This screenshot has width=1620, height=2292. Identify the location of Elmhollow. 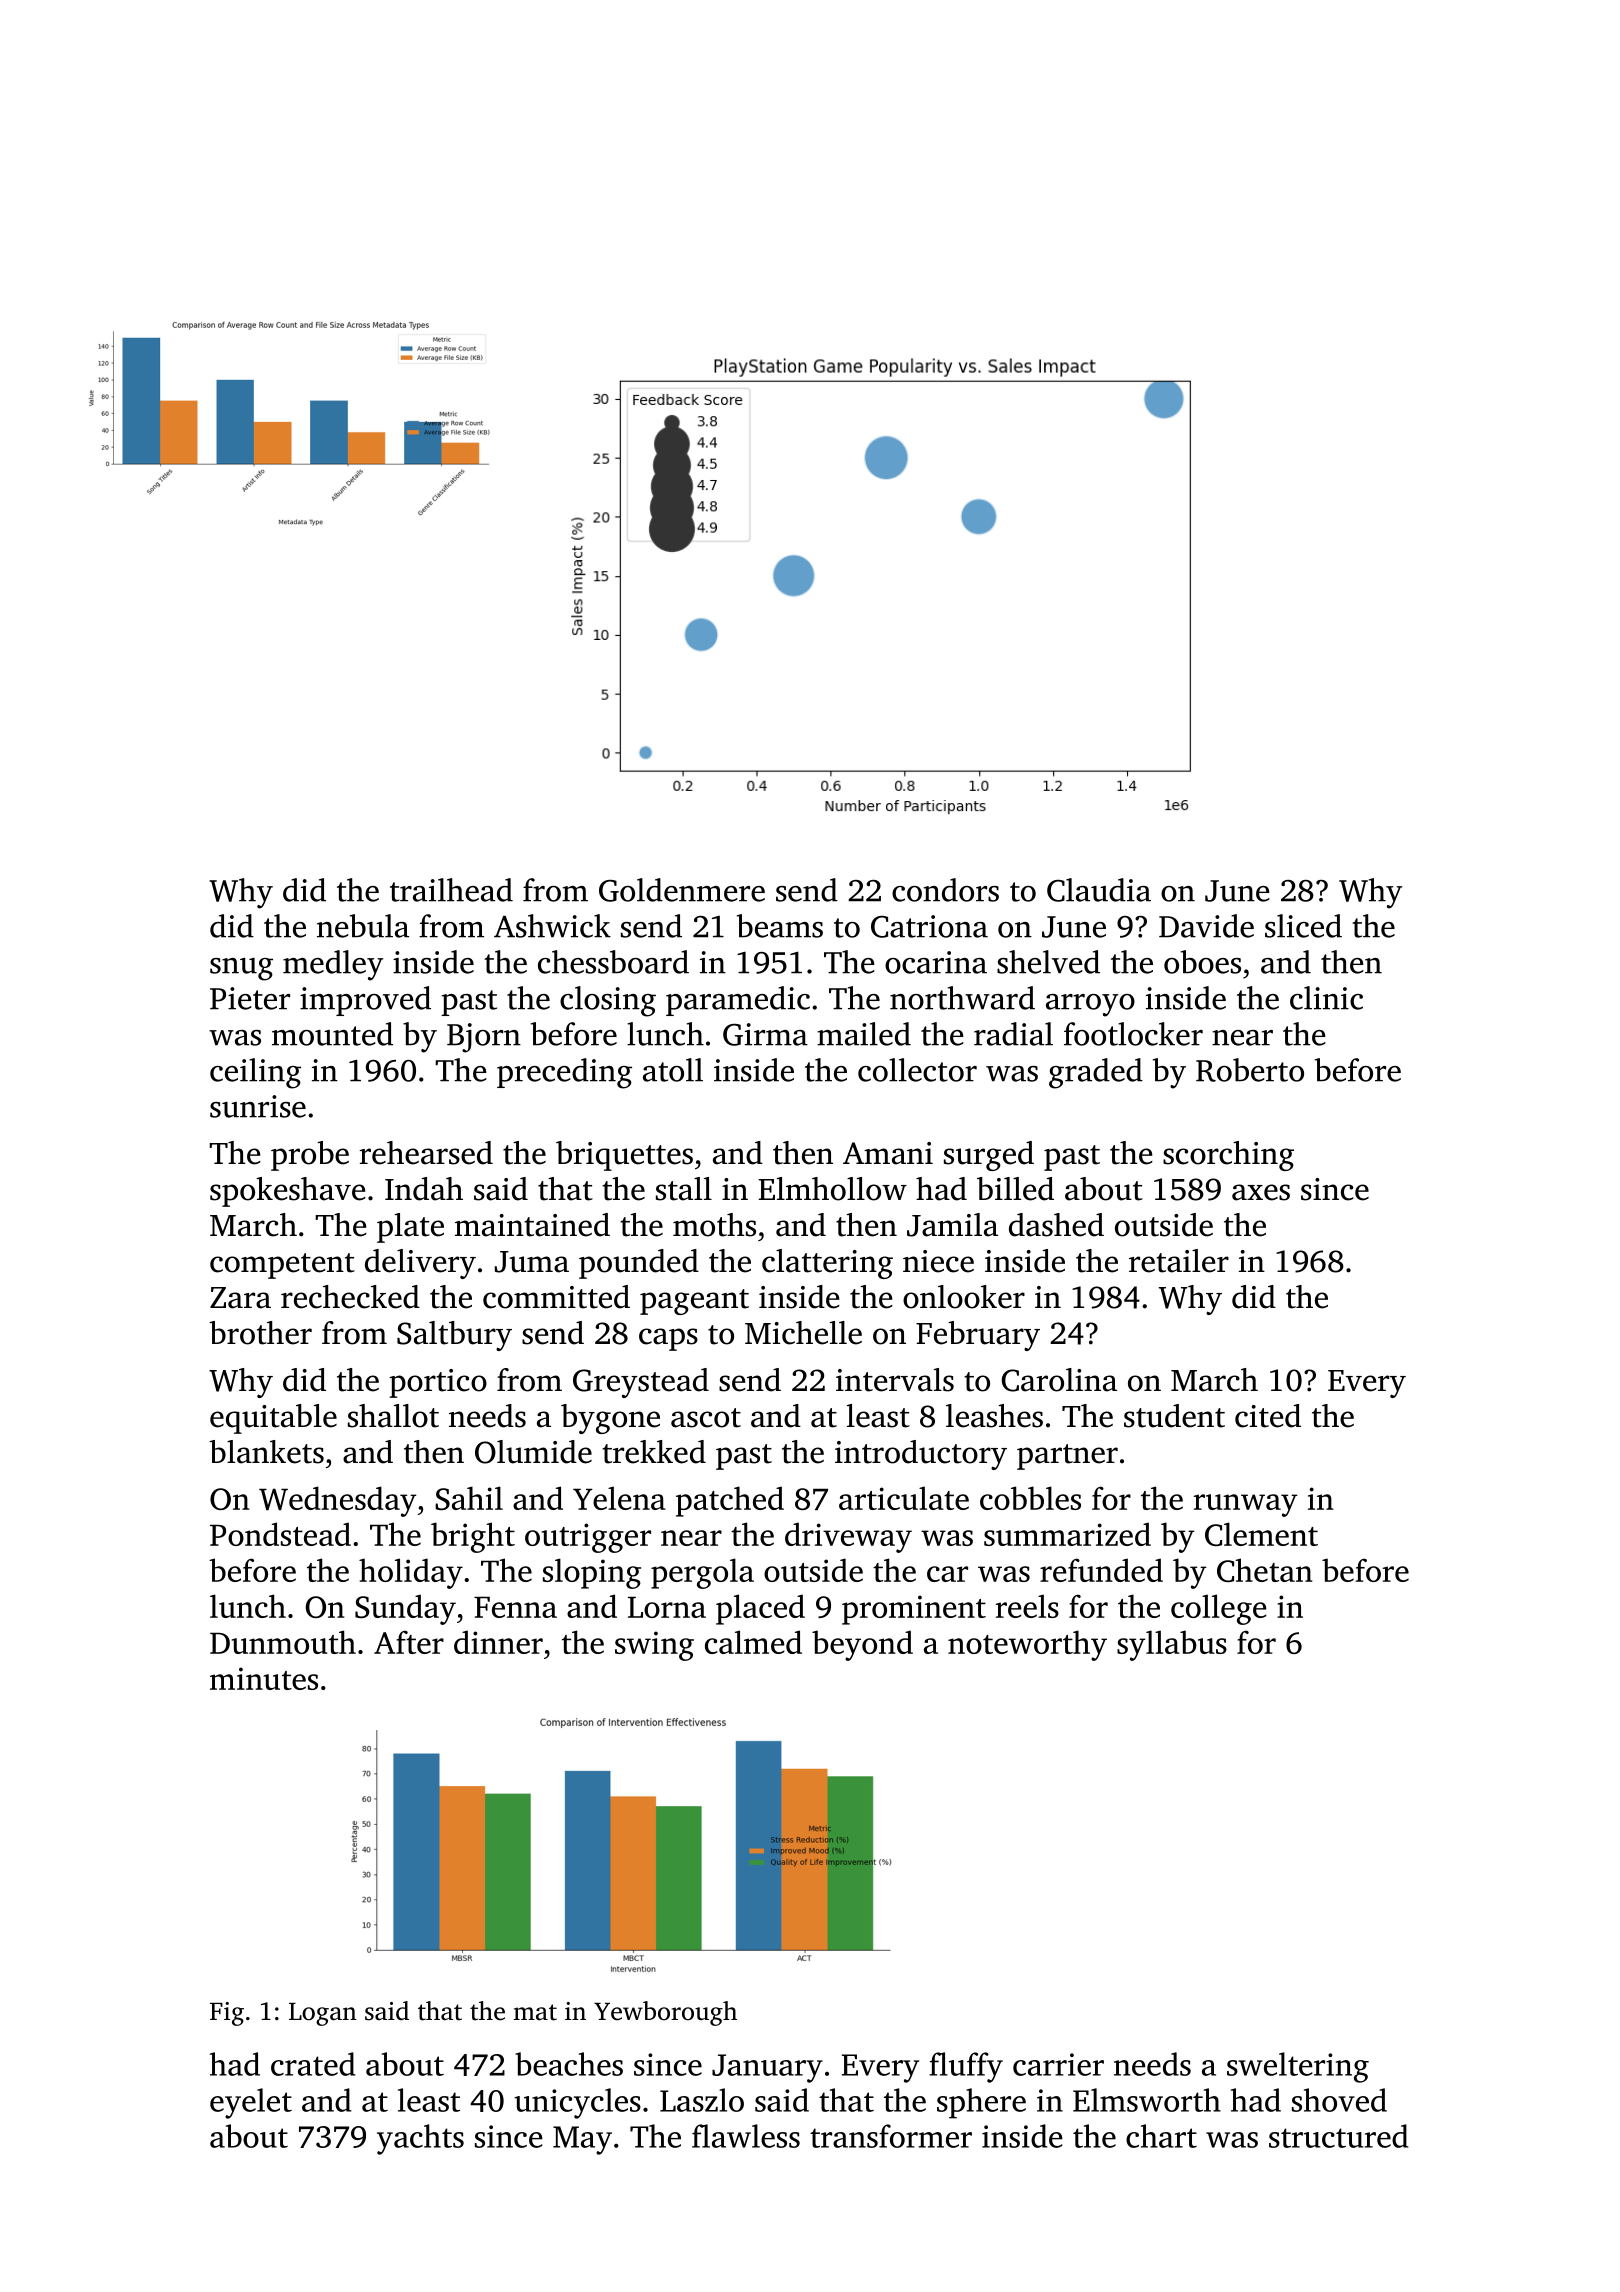
(833, 1189).
